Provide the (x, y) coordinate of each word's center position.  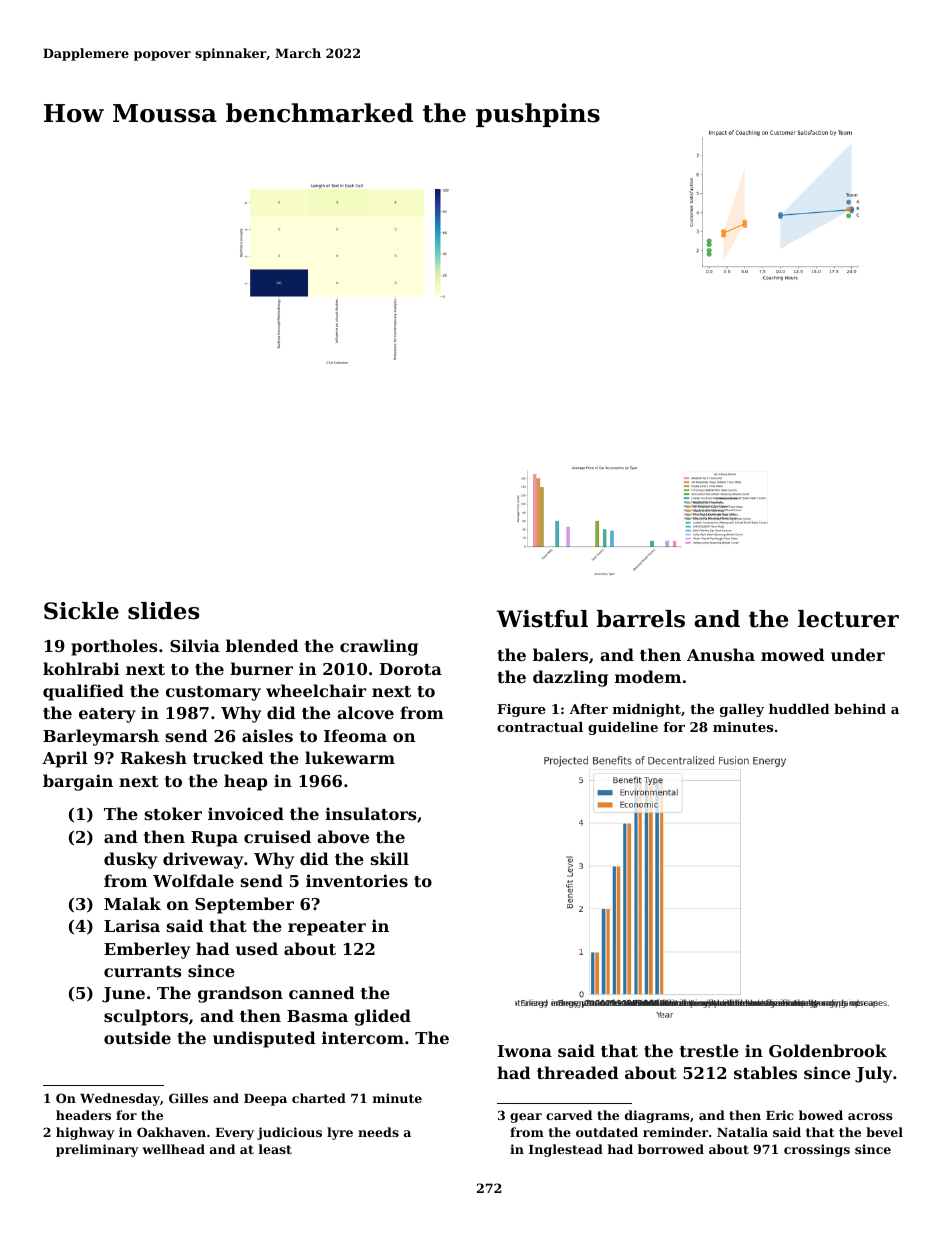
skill (390, 858)
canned (322, 992)
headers (83, 1115)
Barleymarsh (101, 737)
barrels (641, 619)
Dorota (411, 669)
